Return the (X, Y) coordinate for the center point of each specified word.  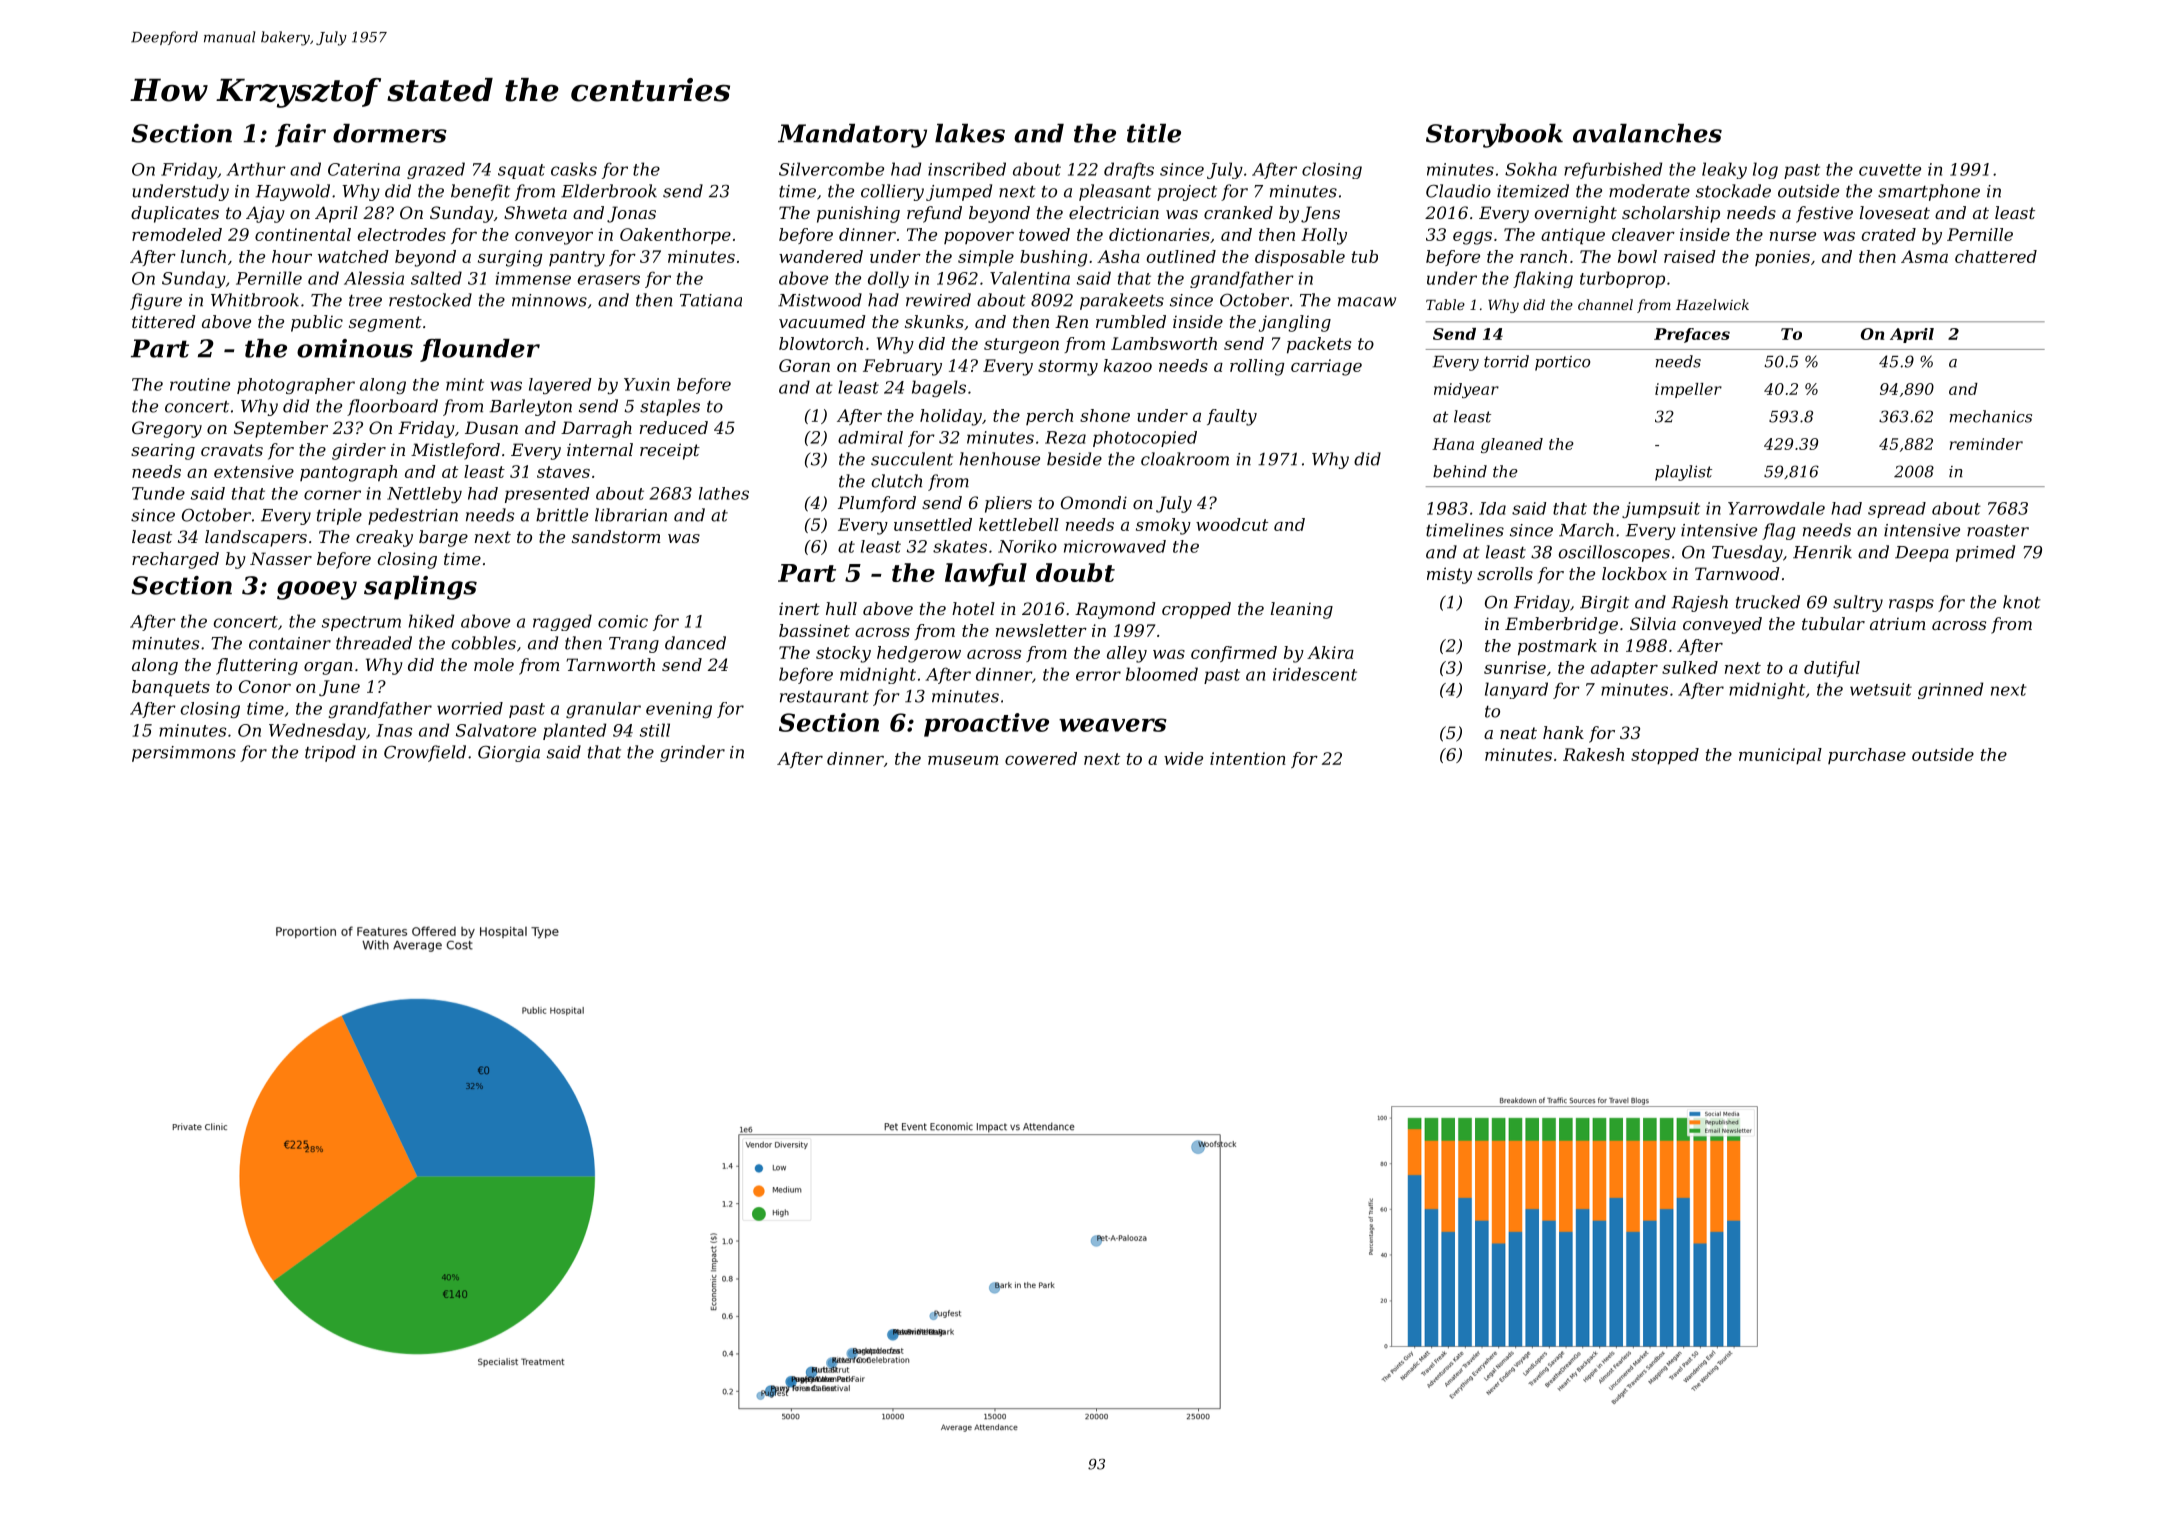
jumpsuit (1661, 510)
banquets (171, 688)
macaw (1367, 302)
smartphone (1929, 192)
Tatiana (711, 300)
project (1187, 193)
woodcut (1232, 524)
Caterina (364, 169)
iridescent (1315, 674)
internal (600, 449)
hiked (431, 621)
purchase (1867, 756)
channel (1605, 304)
